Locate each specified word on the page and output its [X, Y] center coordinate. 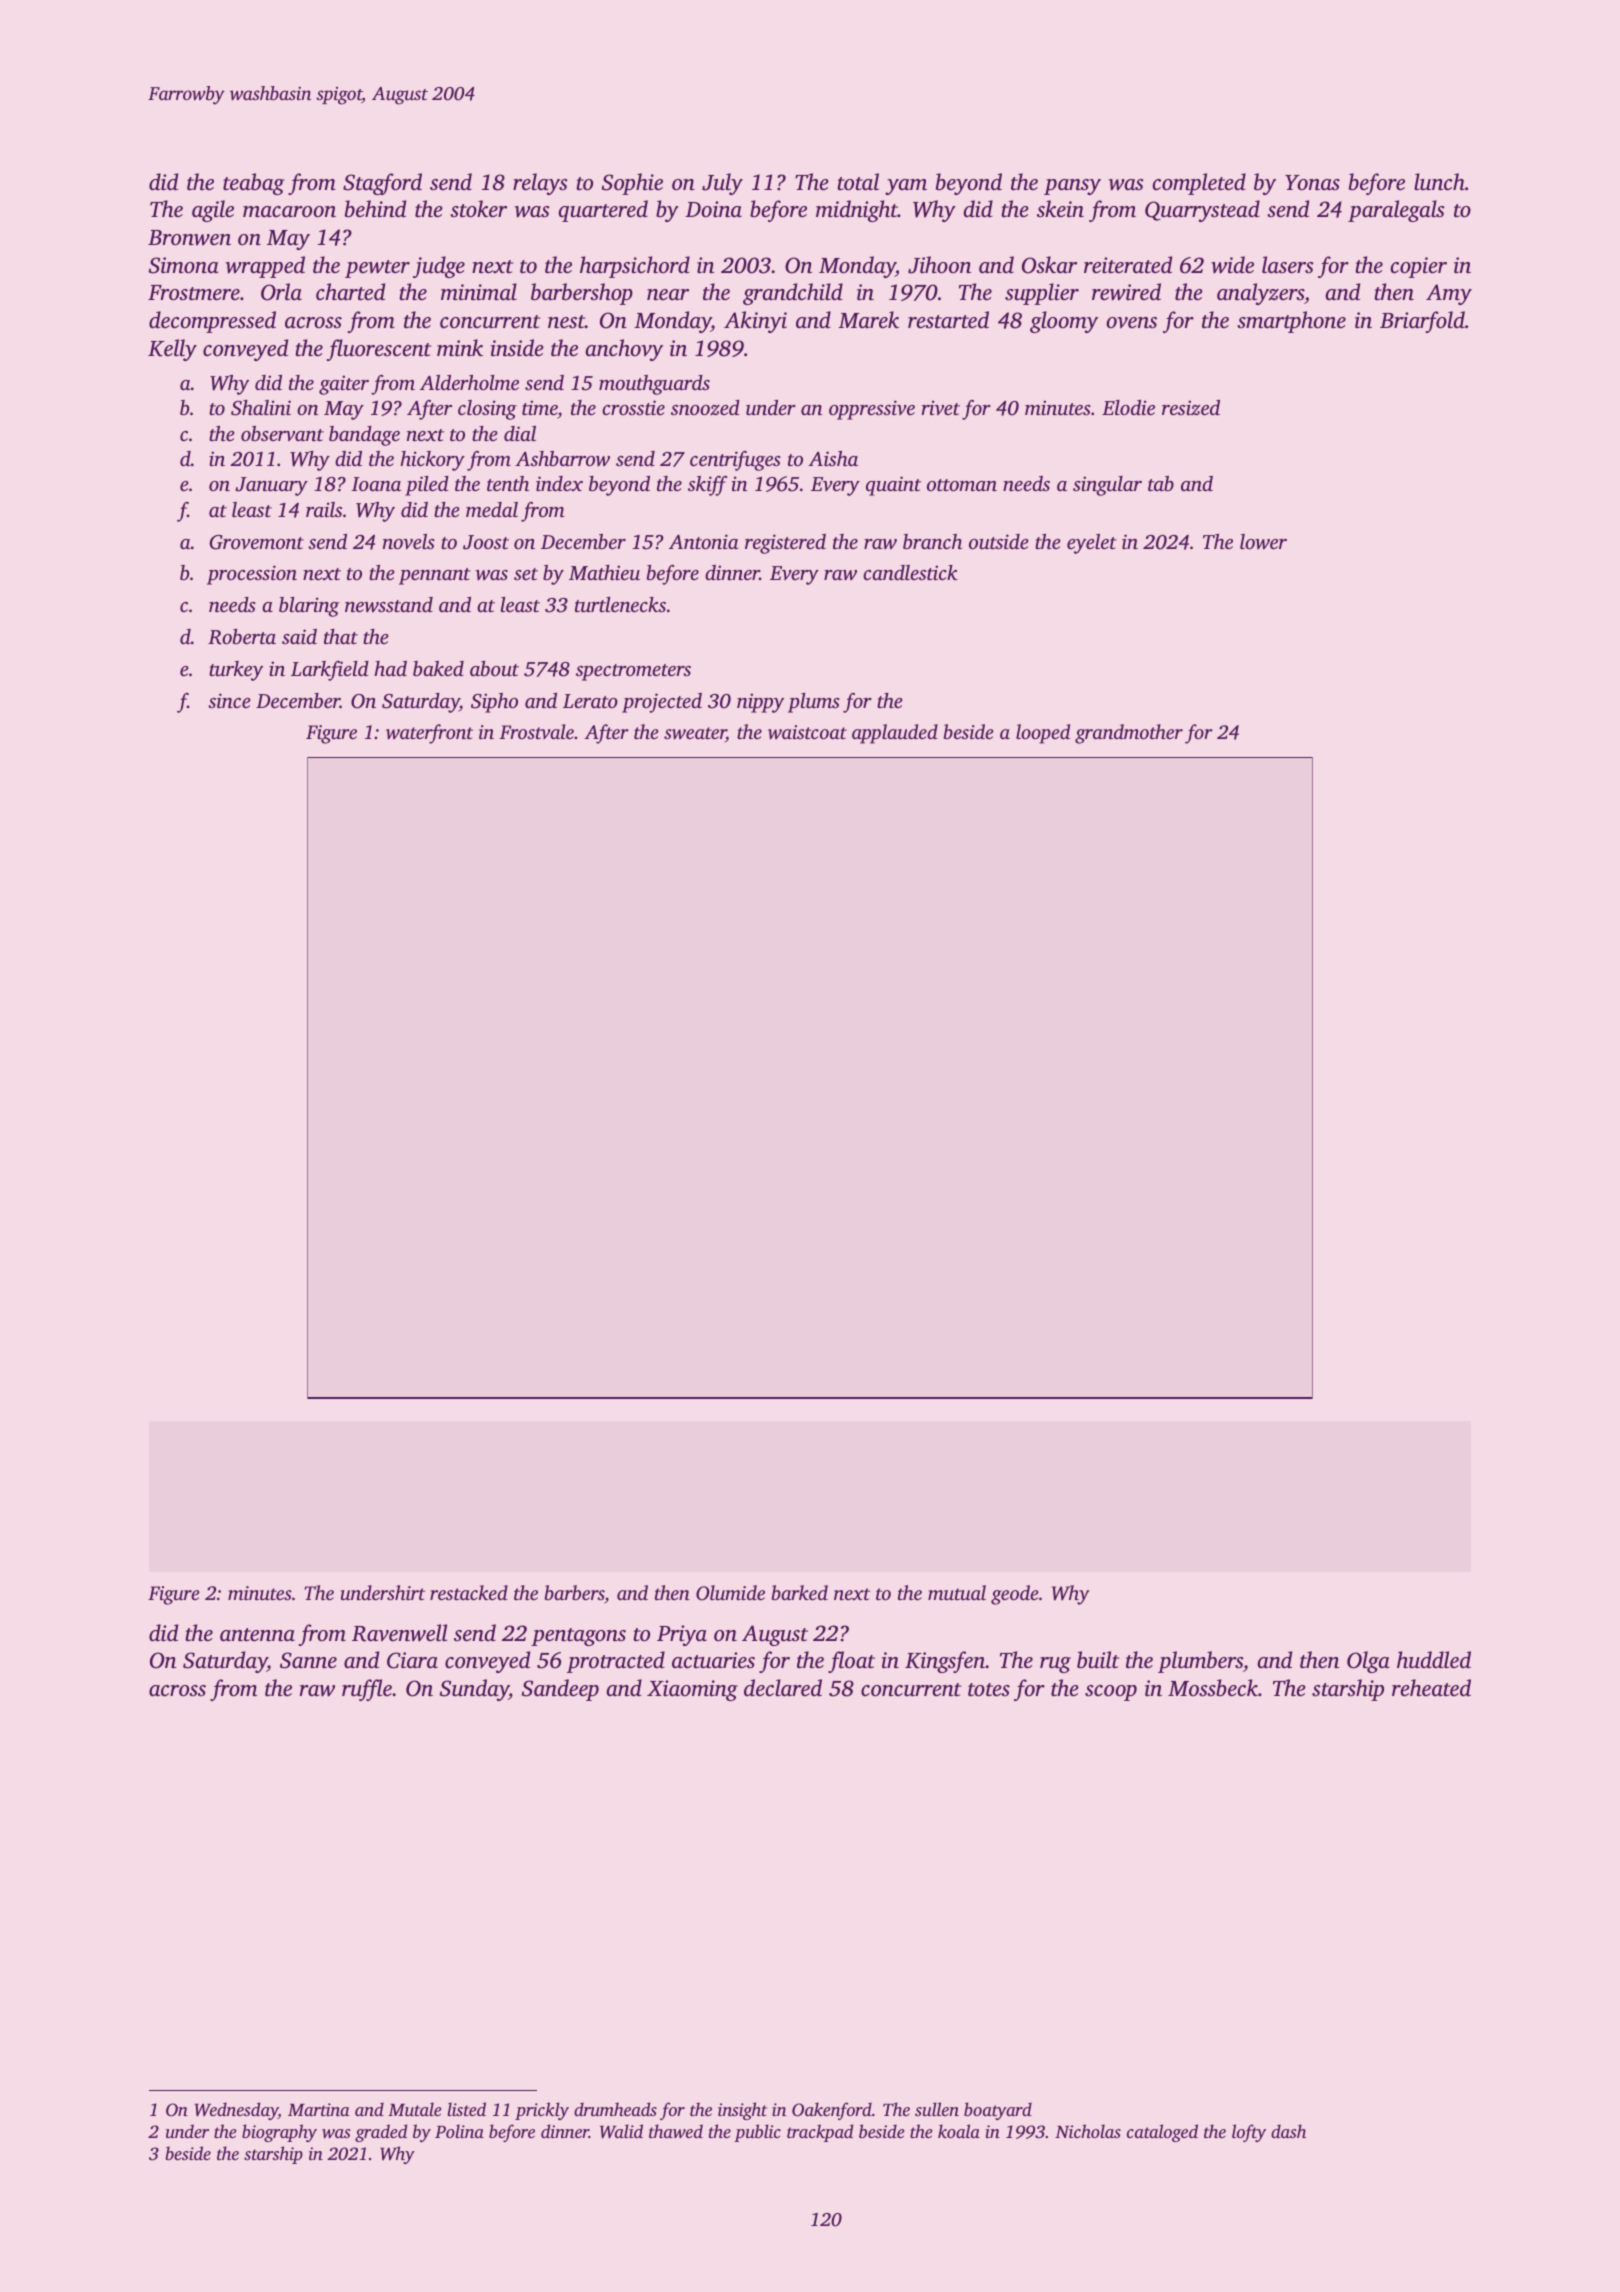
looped [1043, 734]
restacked [469, 1592]
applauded [895, 734]
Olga [1368, 1662]
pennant [435, 576]
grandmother [1129, 734]
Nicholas [1088, 2131]
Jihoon [939, 265]
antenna [257, 1634]
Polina [459, 2131]
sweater [695, 734]
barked [800, 1592]
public [757, 2133]
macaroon [289, 211]
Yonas [1312, 182]
